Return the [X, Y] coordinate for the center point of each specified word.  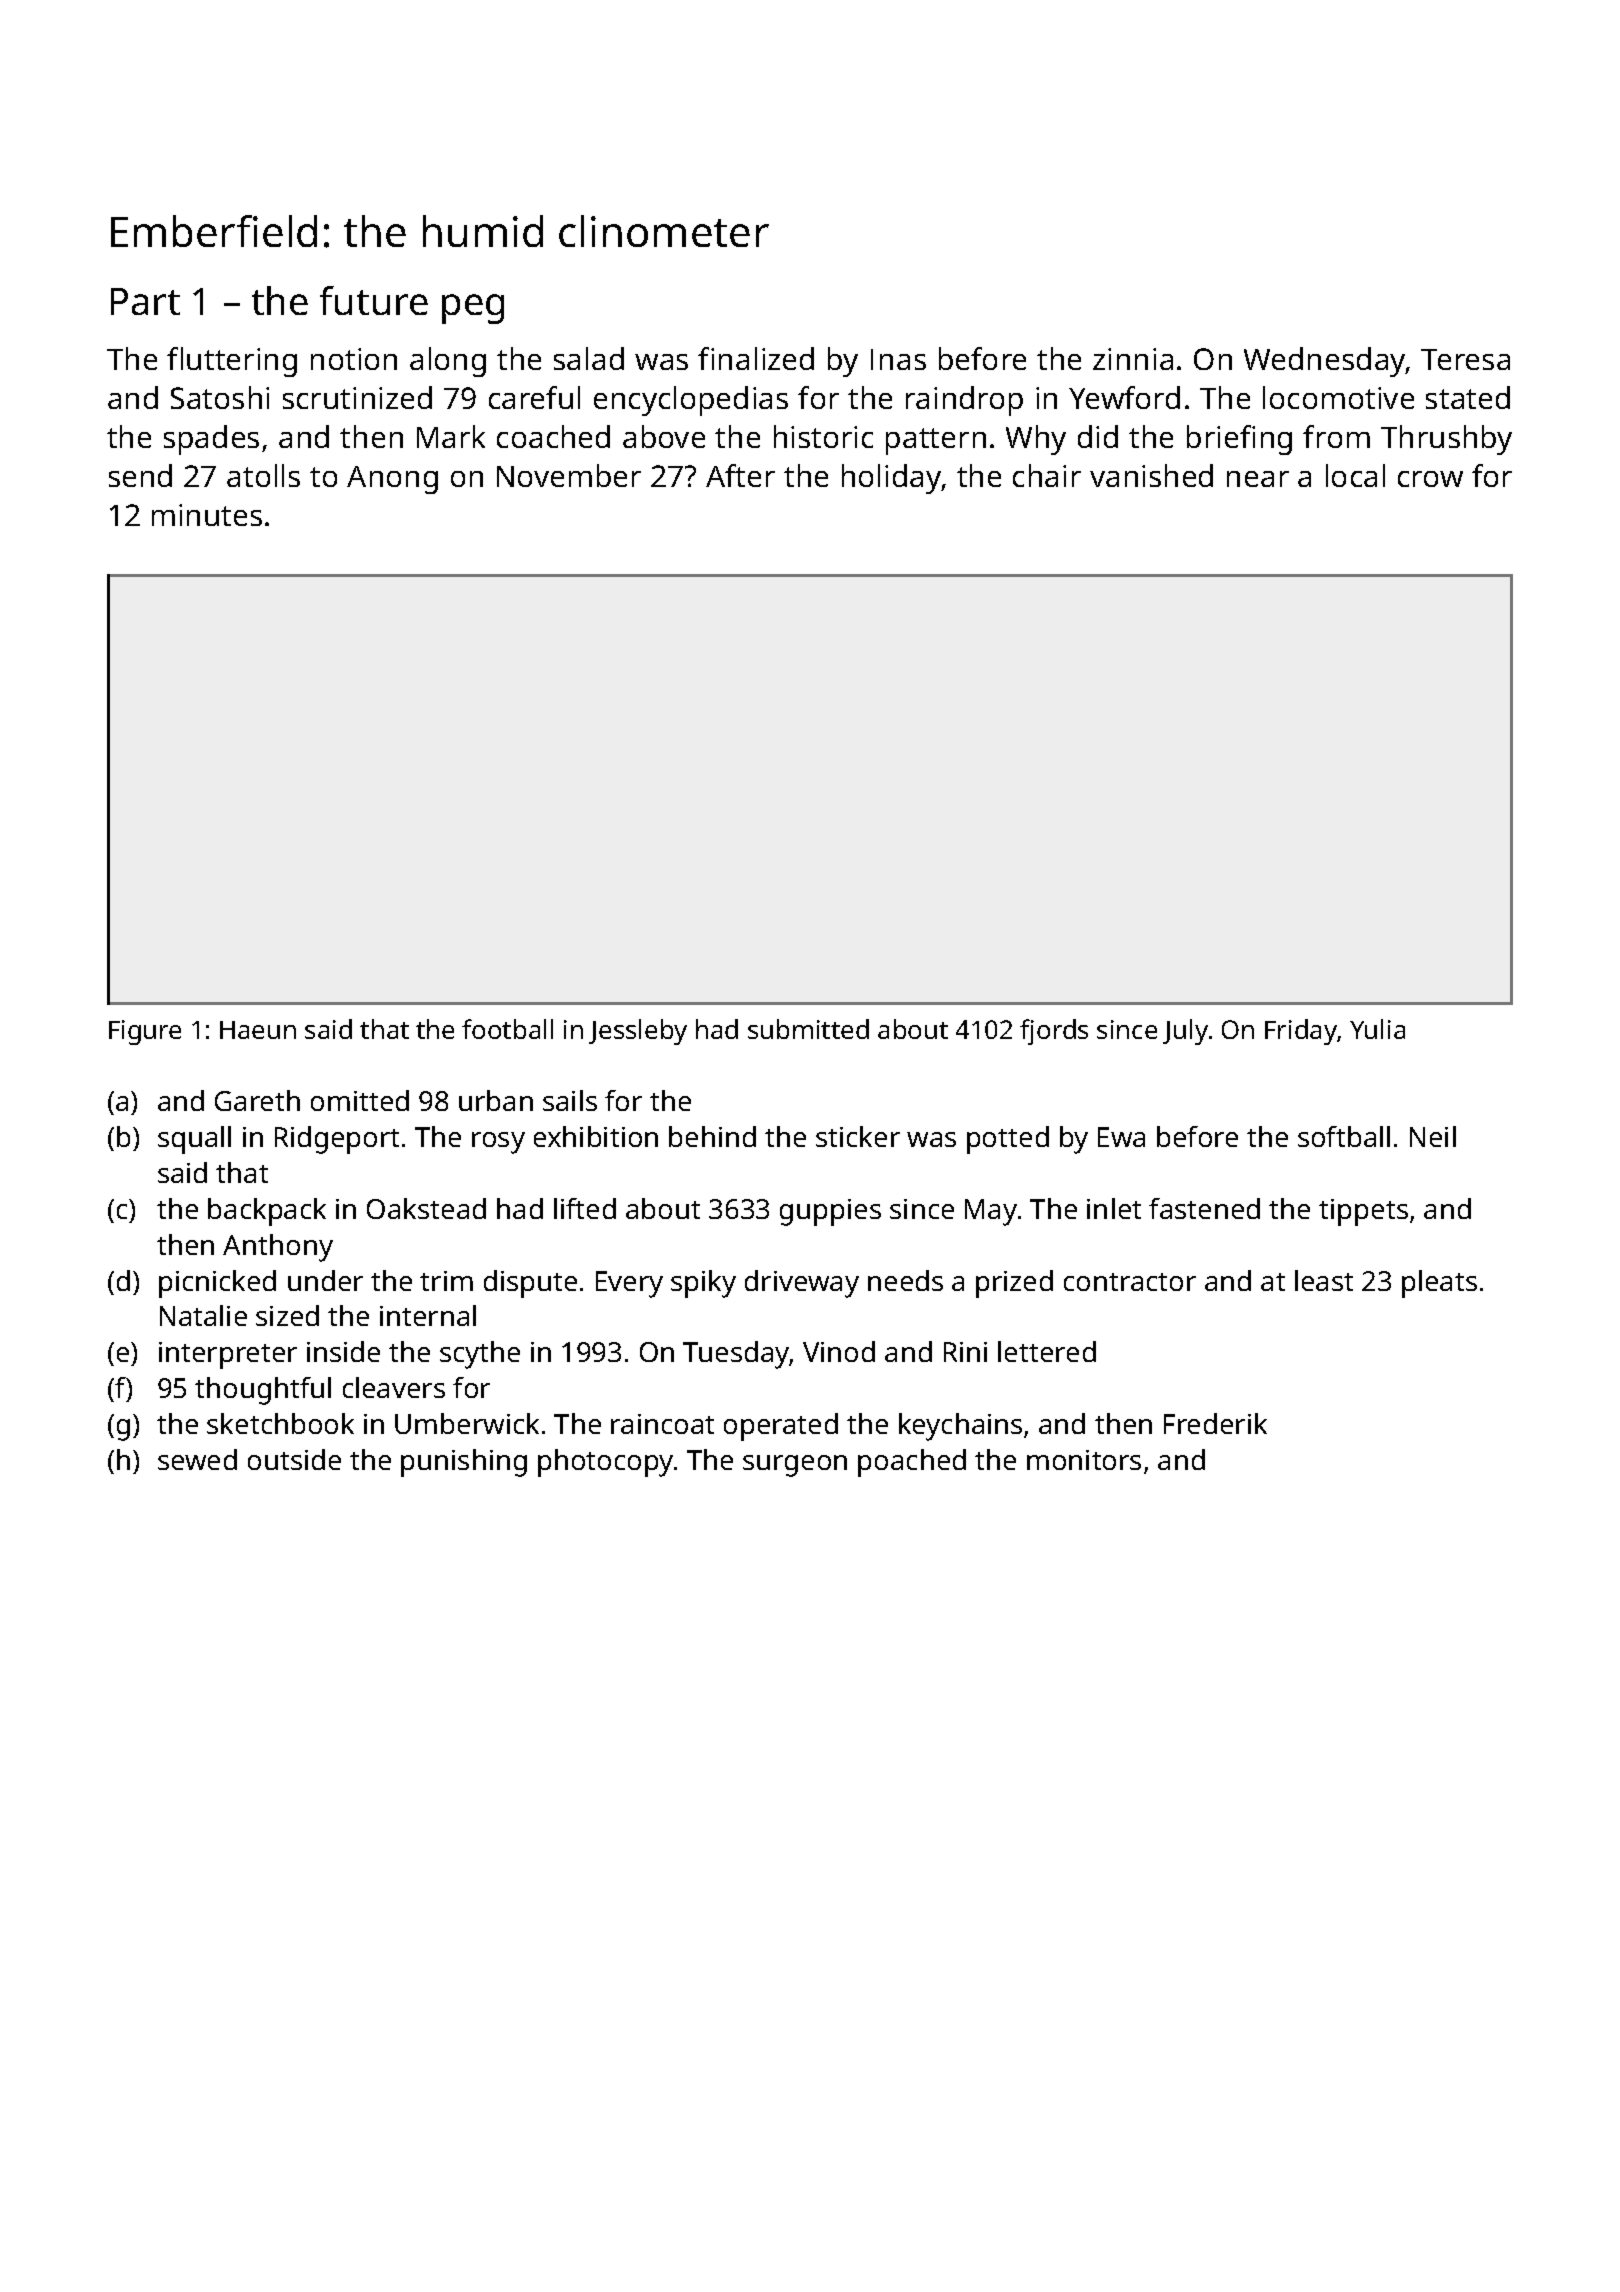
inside [343, 1351]
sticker [858, 1136]
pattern [936, 441]
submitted [808, 1029]
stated [1468, 397]
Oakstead [426, 1208]
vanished [1151, 475]
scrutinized [357, 397]
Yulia [1377, 1029]
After [740, 475]
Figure [145, 1032]
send [140, 475]
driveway [802, 1284]
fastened [1204, 1208]
